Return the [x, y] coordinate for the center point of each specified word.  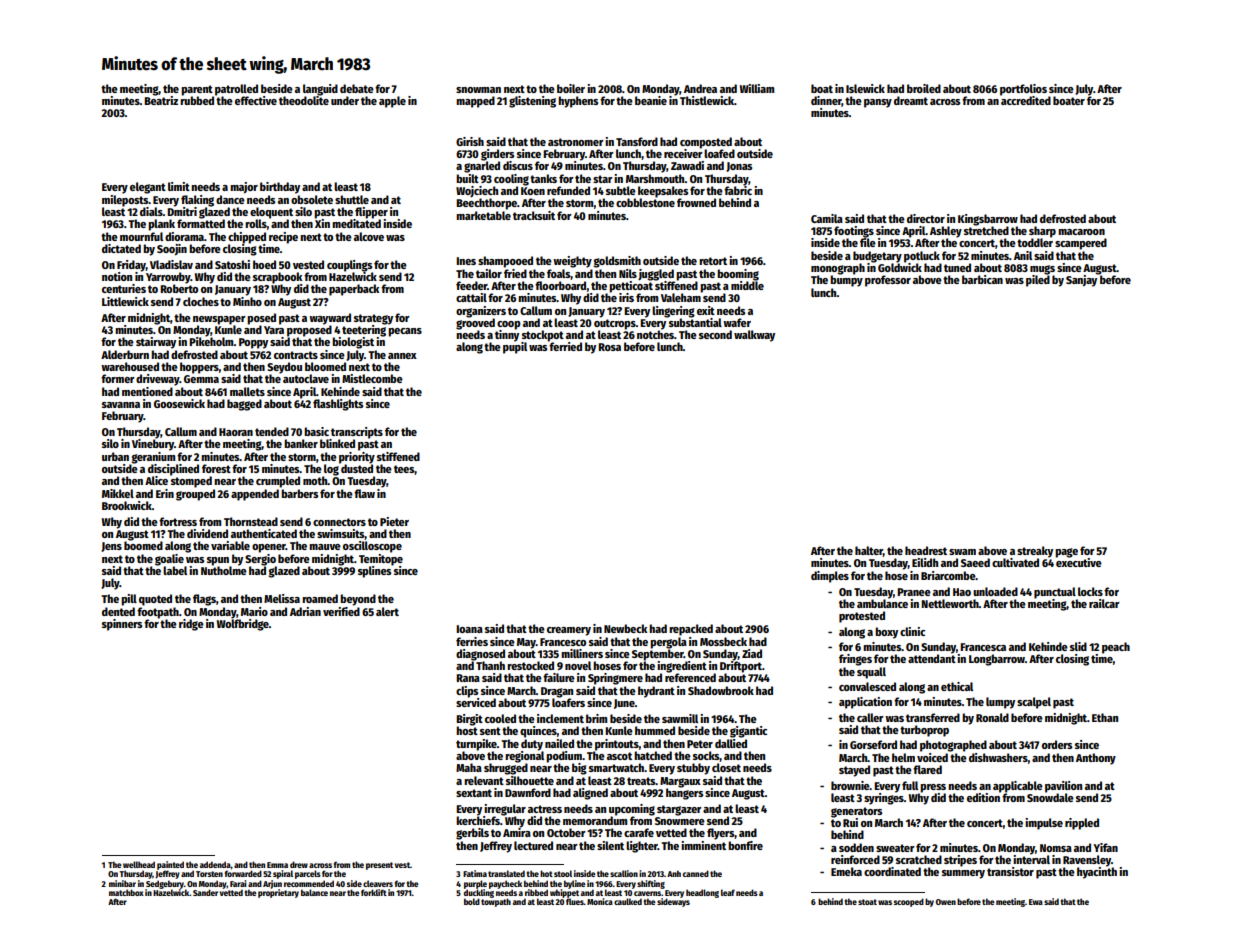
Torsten [209, 874]
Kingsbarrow [988, 220]
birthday [280, 188]
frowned [696, 202]
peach [1116, 648]
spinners [122, 625]
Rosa [609, 347]
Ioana [469, 629]
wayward [330, 319]
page [1066, 553]
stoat [867, 902]
